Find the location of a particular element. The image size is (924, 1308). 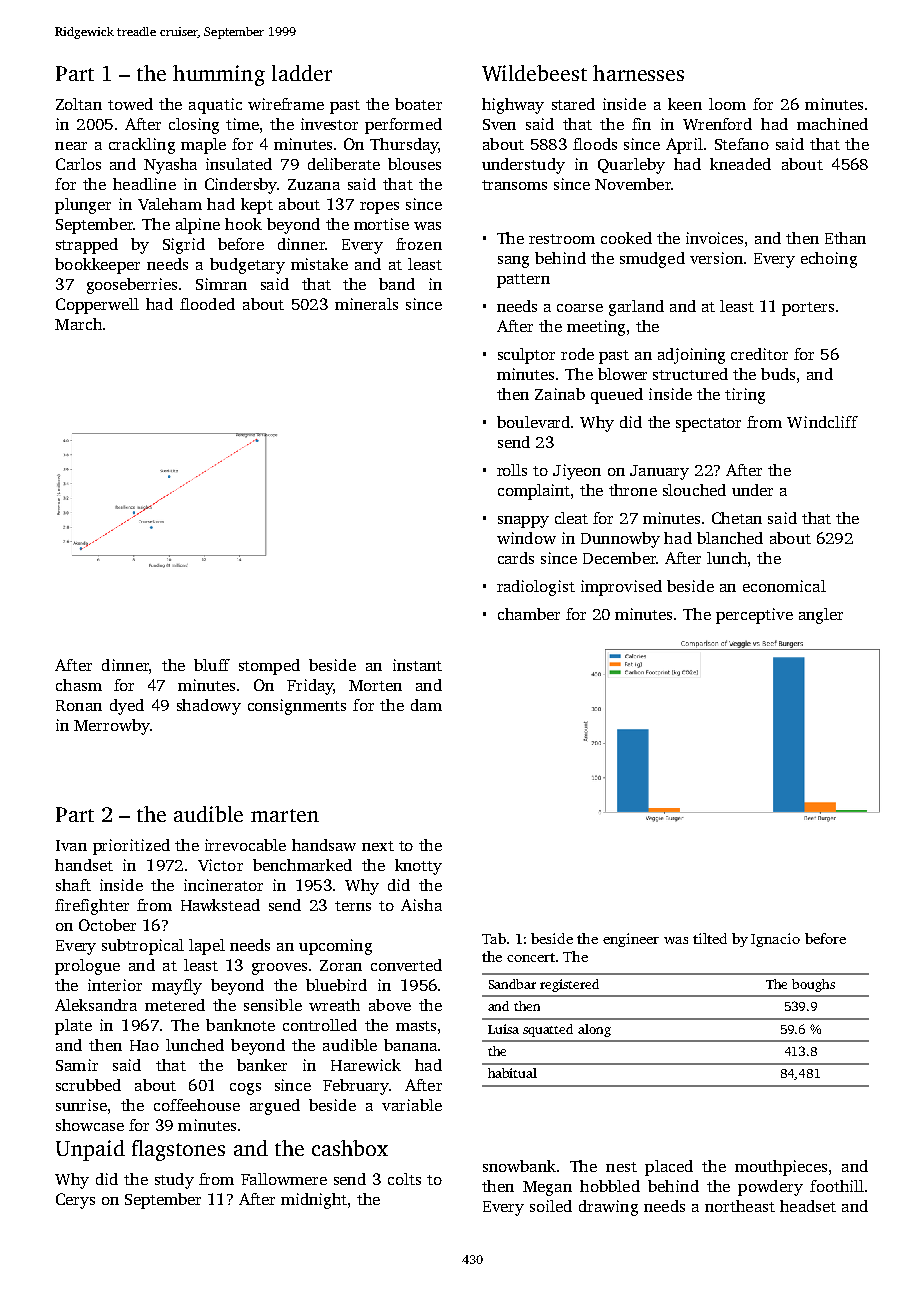

alpine is located at coordinates (198, 226).
